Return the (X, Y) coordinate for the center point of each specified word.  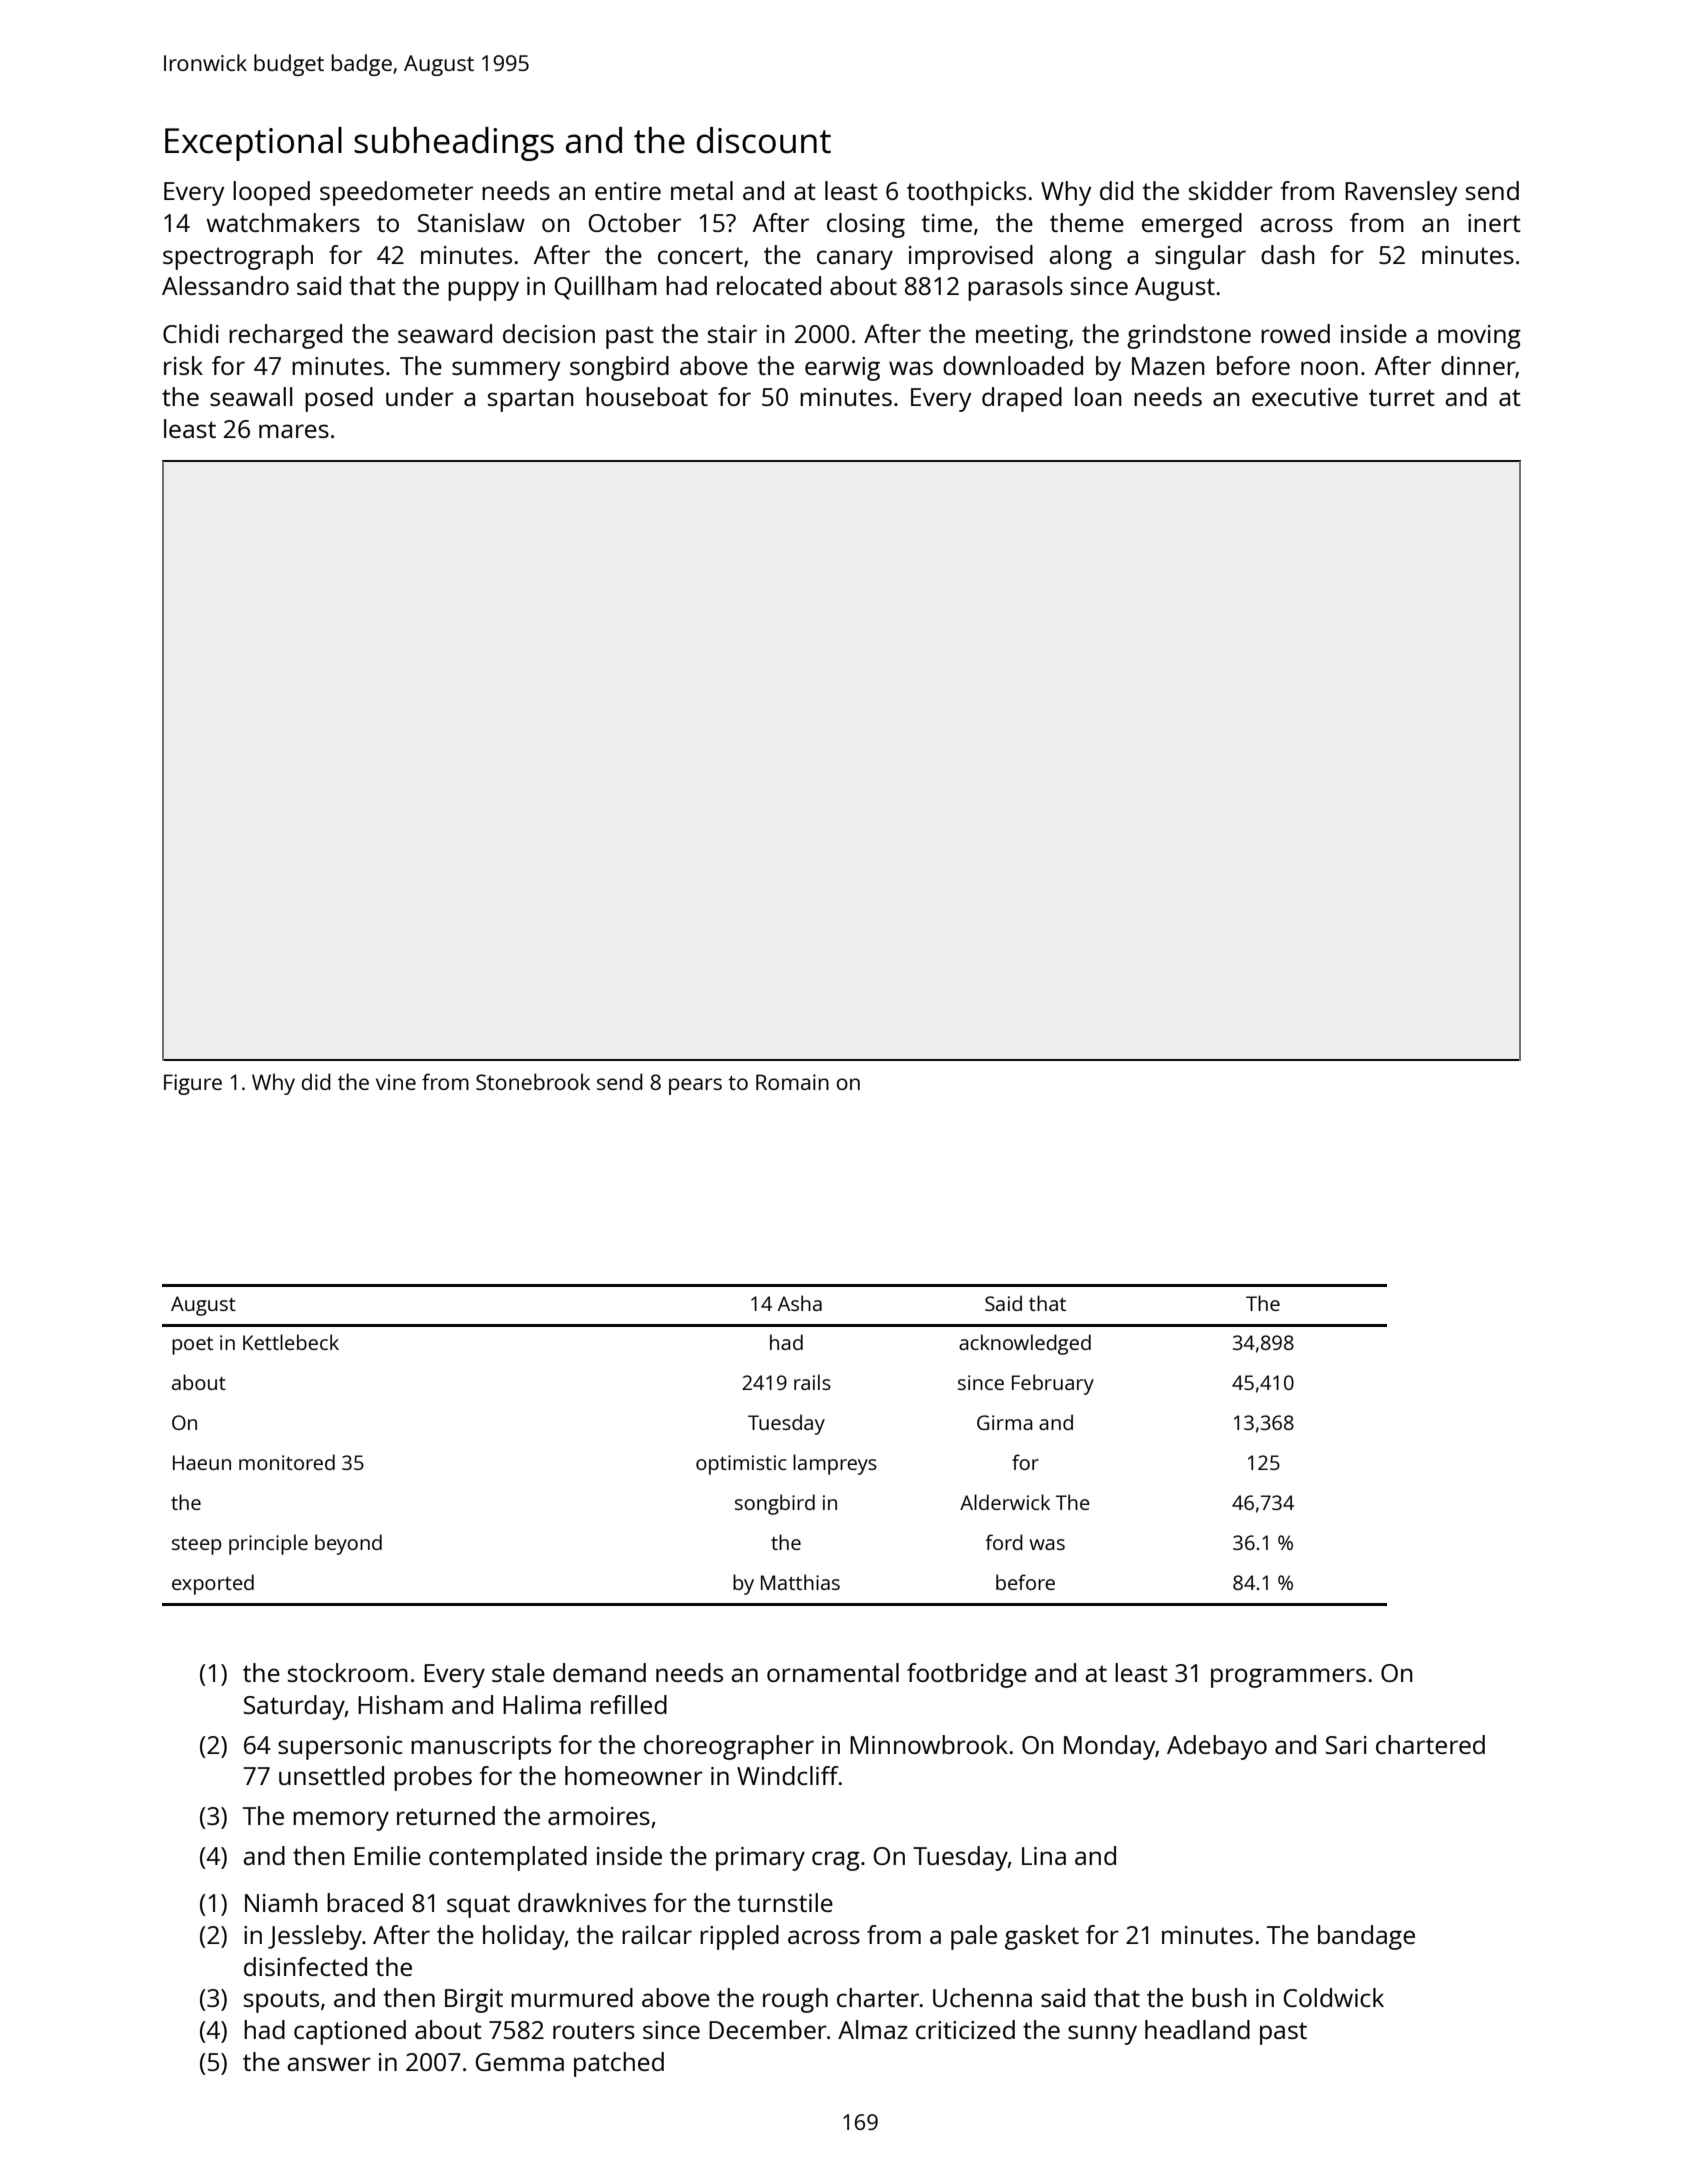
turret (1402, 397)
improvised (971, 257)
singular (1200, 257)
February (1053, 1384)
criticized (965, 2029)
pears (695, 1086)
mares (294, 431)
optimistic (741, 1465)
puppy (483, 291)
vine (396, 1082)
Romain (792, 1082)
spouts (281, 2001)
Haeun (202, 1462)
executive (1305, 397)
